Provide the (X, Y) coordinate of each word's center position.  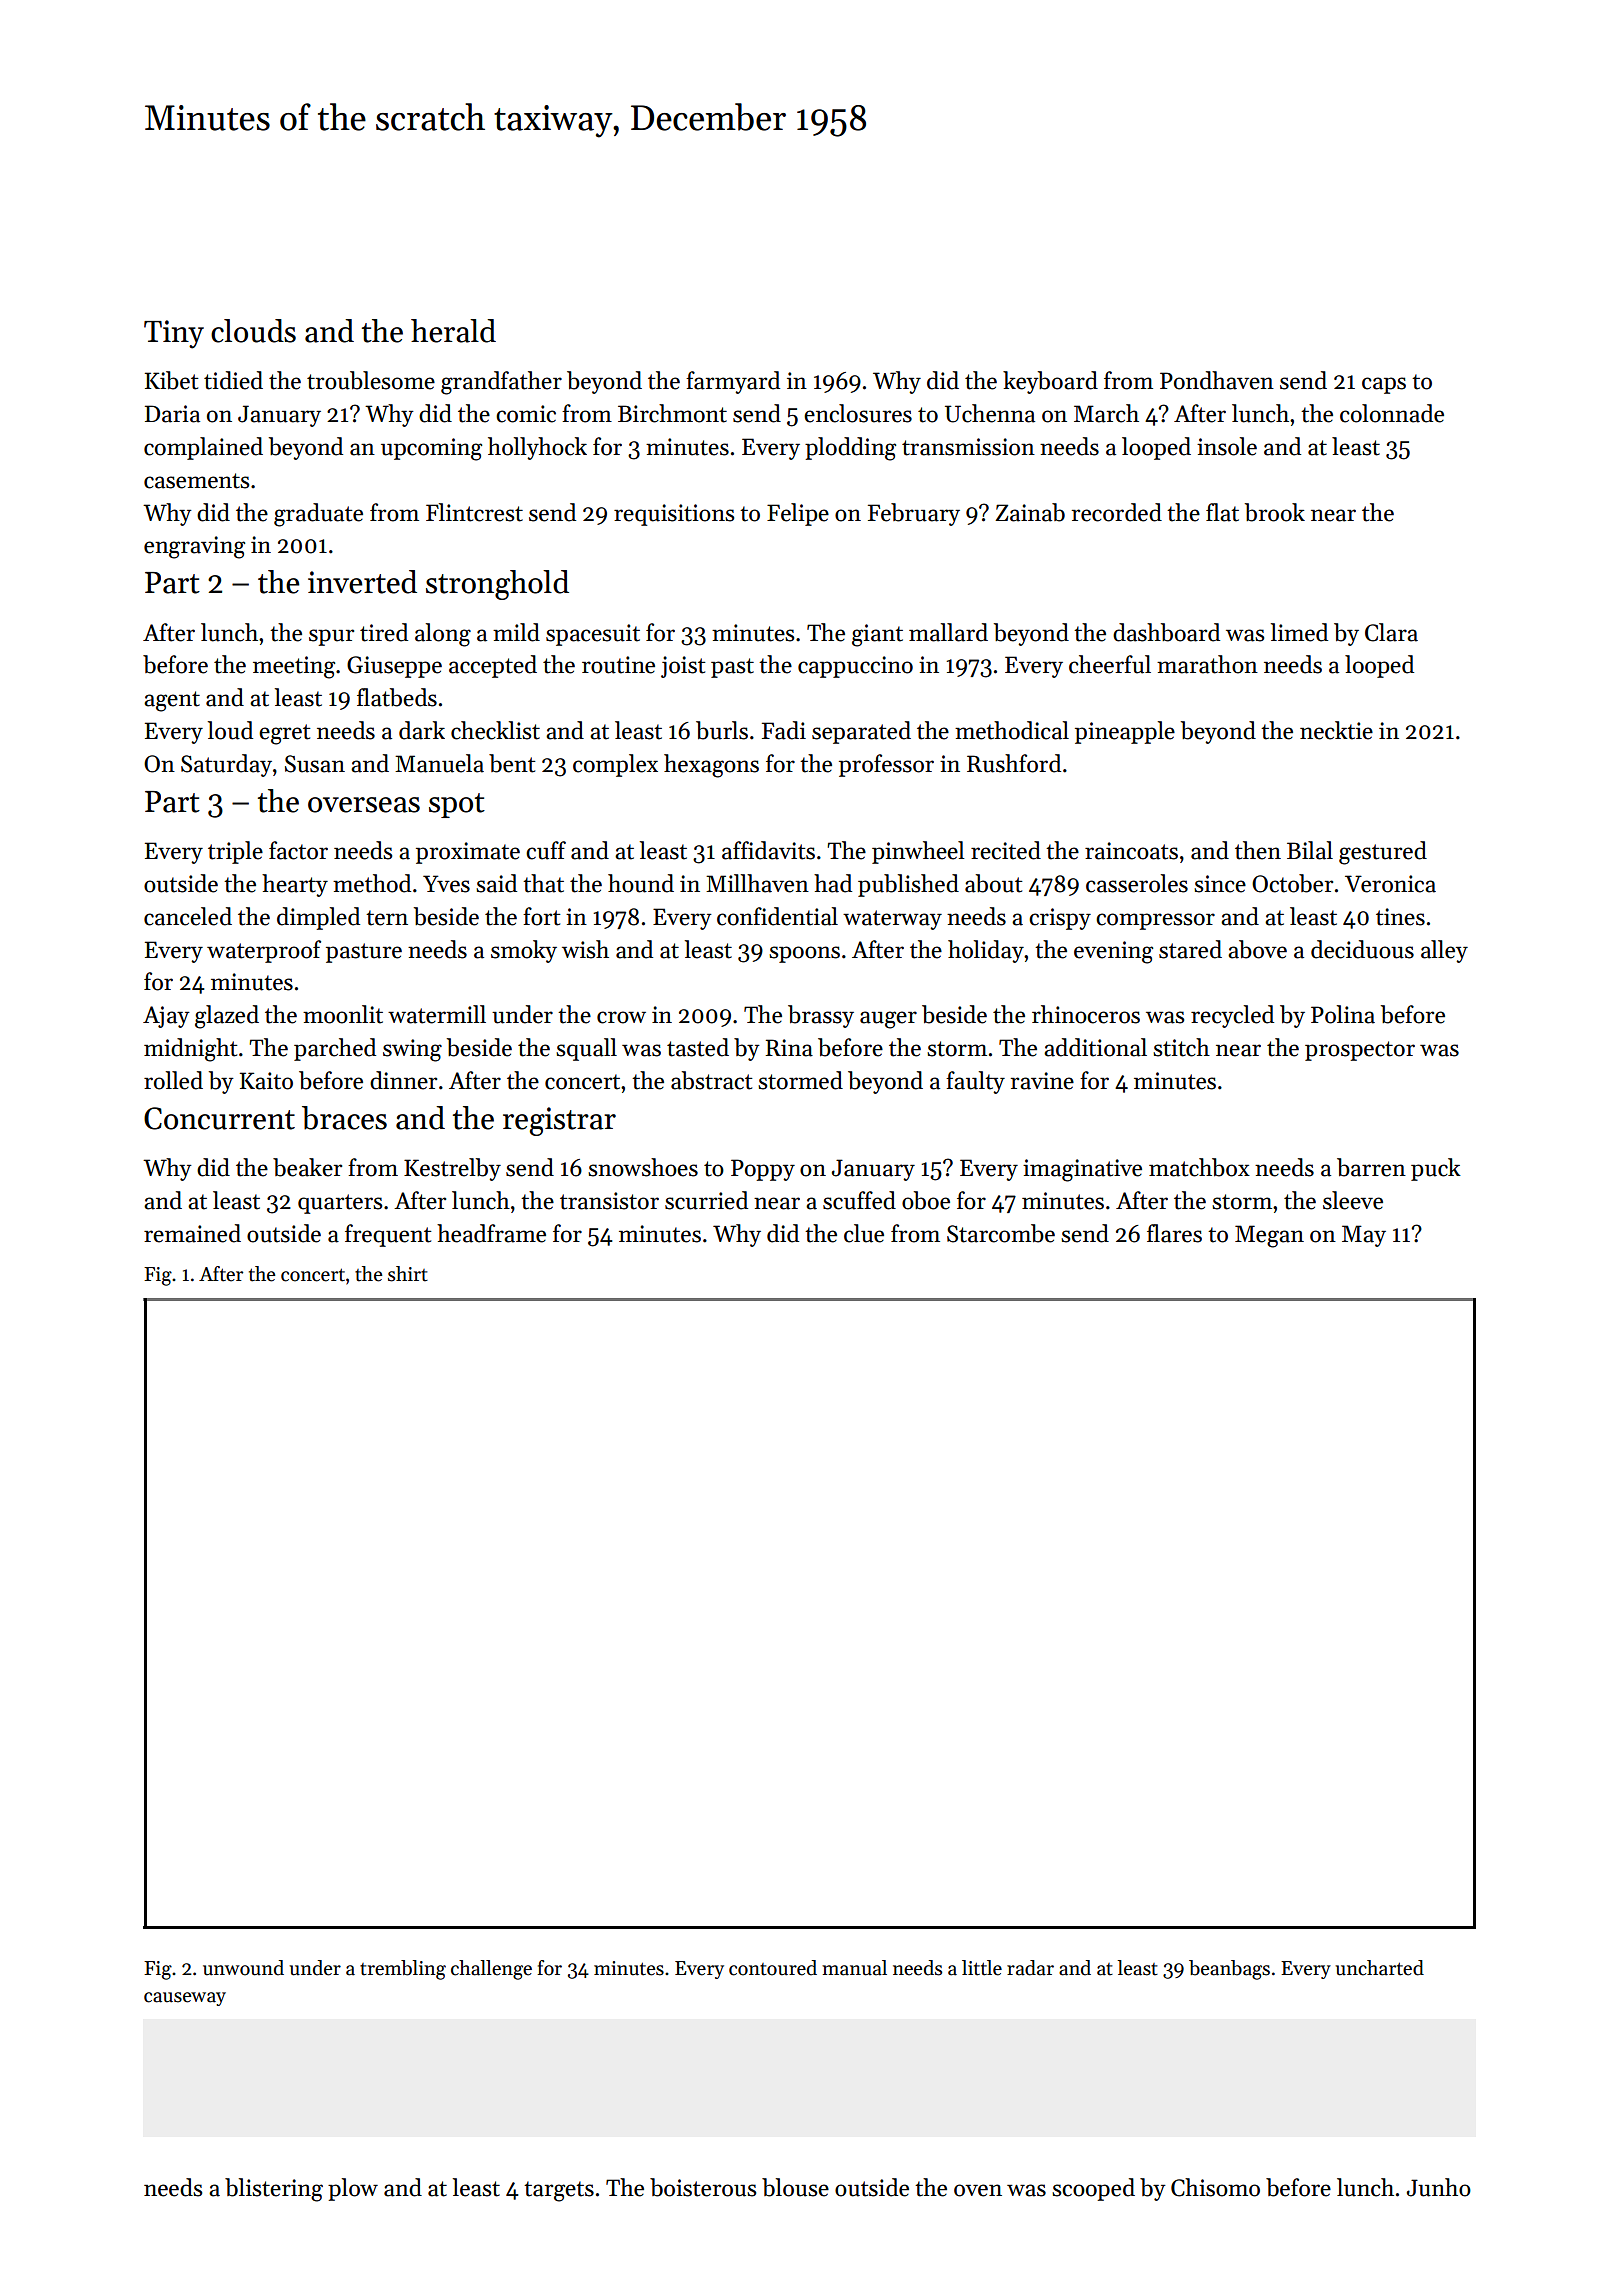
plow (353, 2189)
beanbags (1229, 1970)
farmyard (733, 382)
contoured (773, 1968)
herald (453, 331)
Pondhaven (1217, 380)
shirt (408, 1274)
